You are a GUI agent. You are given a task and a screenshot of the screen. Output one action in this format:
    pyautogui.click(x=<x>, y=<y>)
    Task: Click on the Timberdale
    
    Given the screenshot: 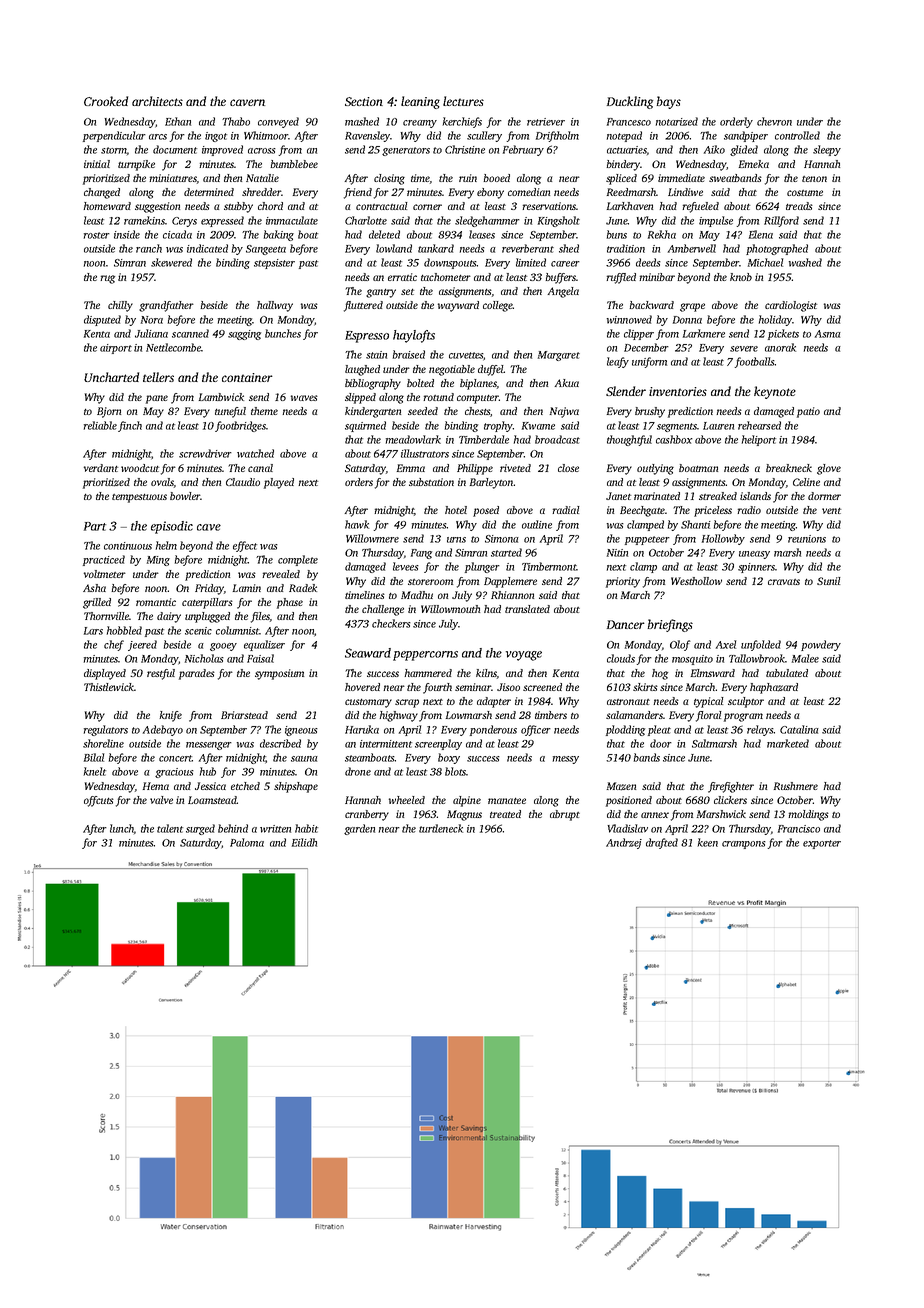 What is the action you would take?
    pyautogui.click(x=484, y=439)
